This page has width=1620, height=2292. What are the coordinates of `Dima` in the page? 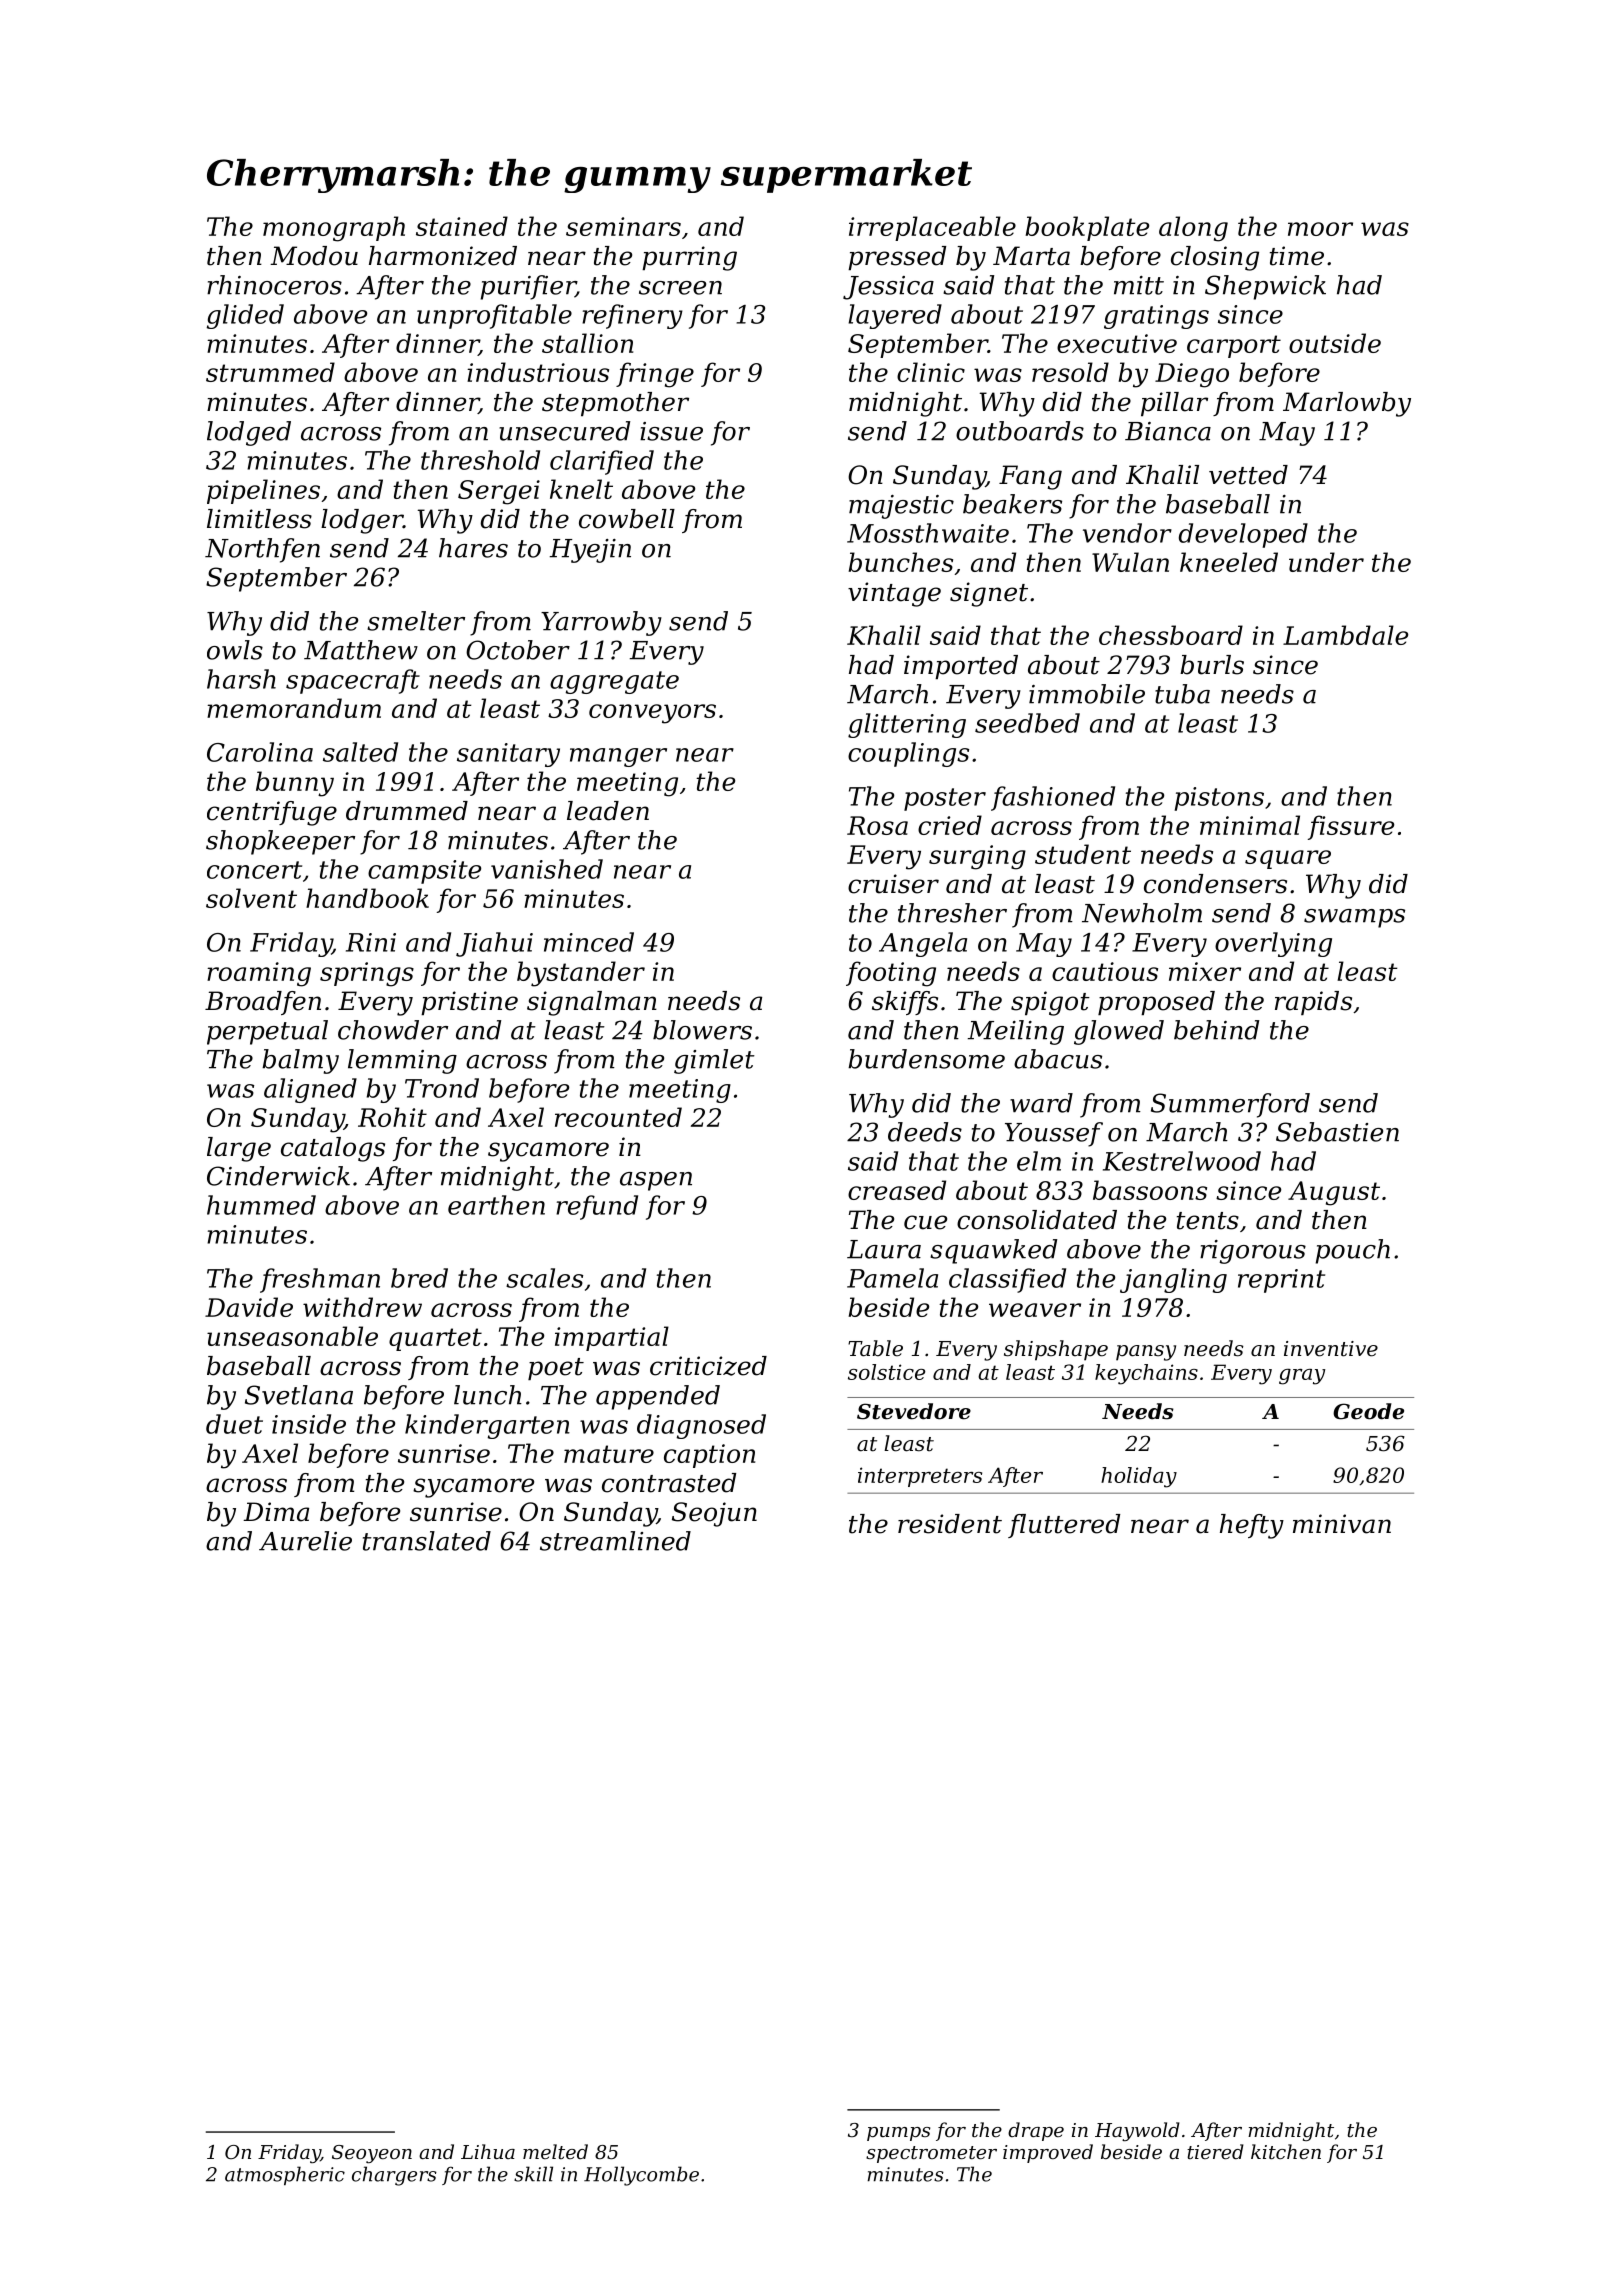 It's located at (276, 1512).
